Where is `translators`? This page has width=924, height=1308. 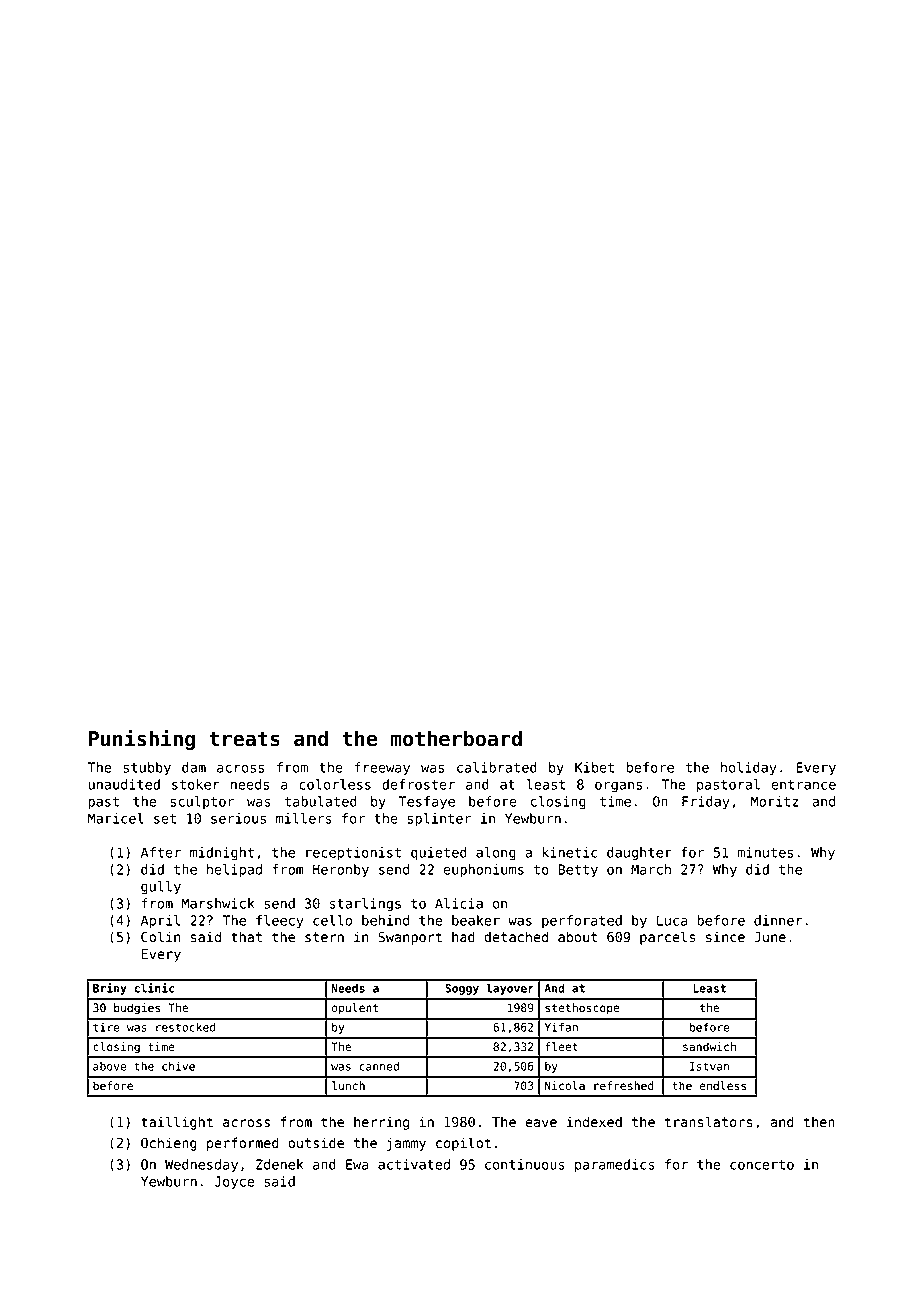
translators is located at coordinates (709, 1122).
